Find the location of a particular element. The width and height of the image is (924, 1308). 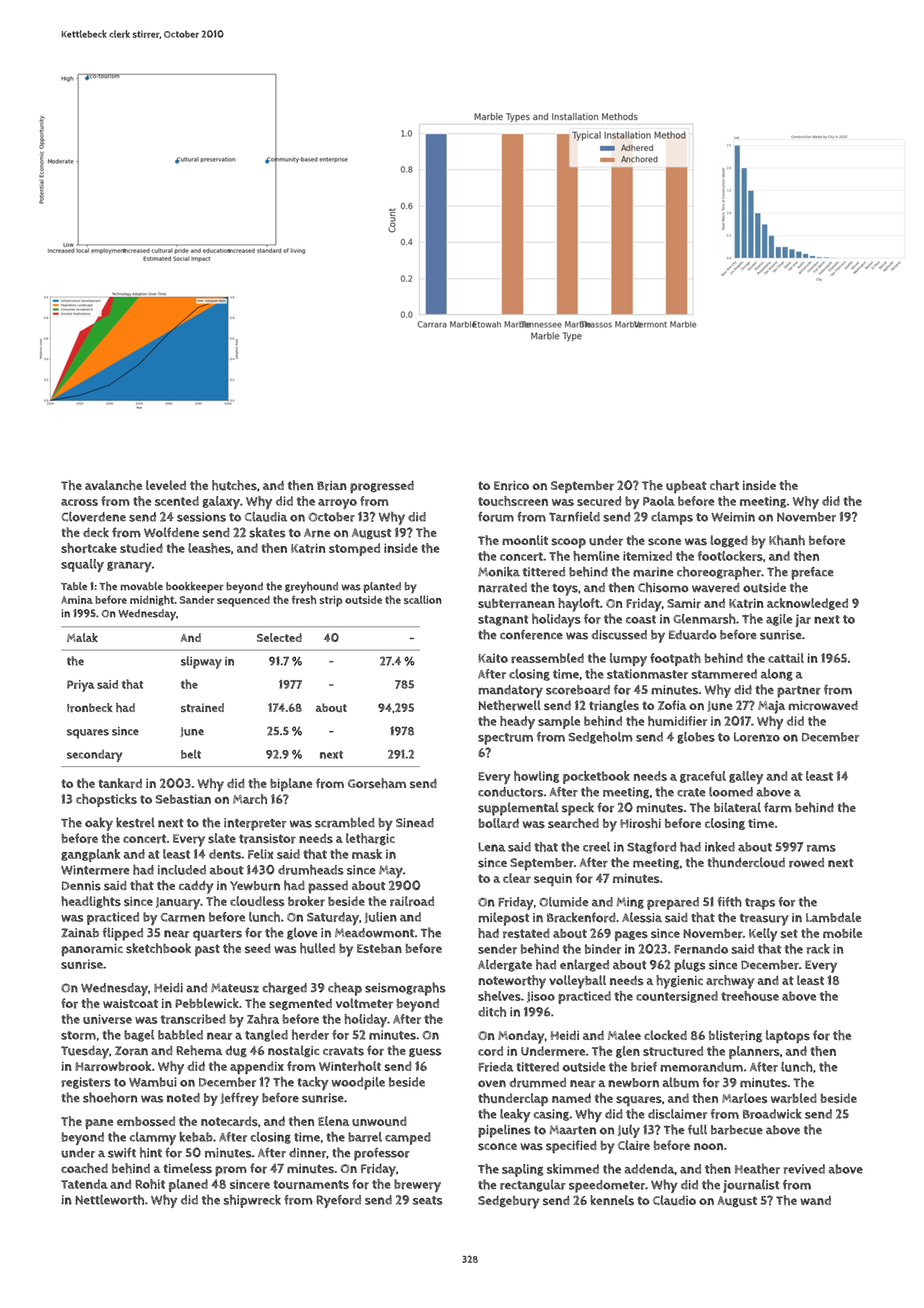

Maja is located at coordinates (771, 707).
